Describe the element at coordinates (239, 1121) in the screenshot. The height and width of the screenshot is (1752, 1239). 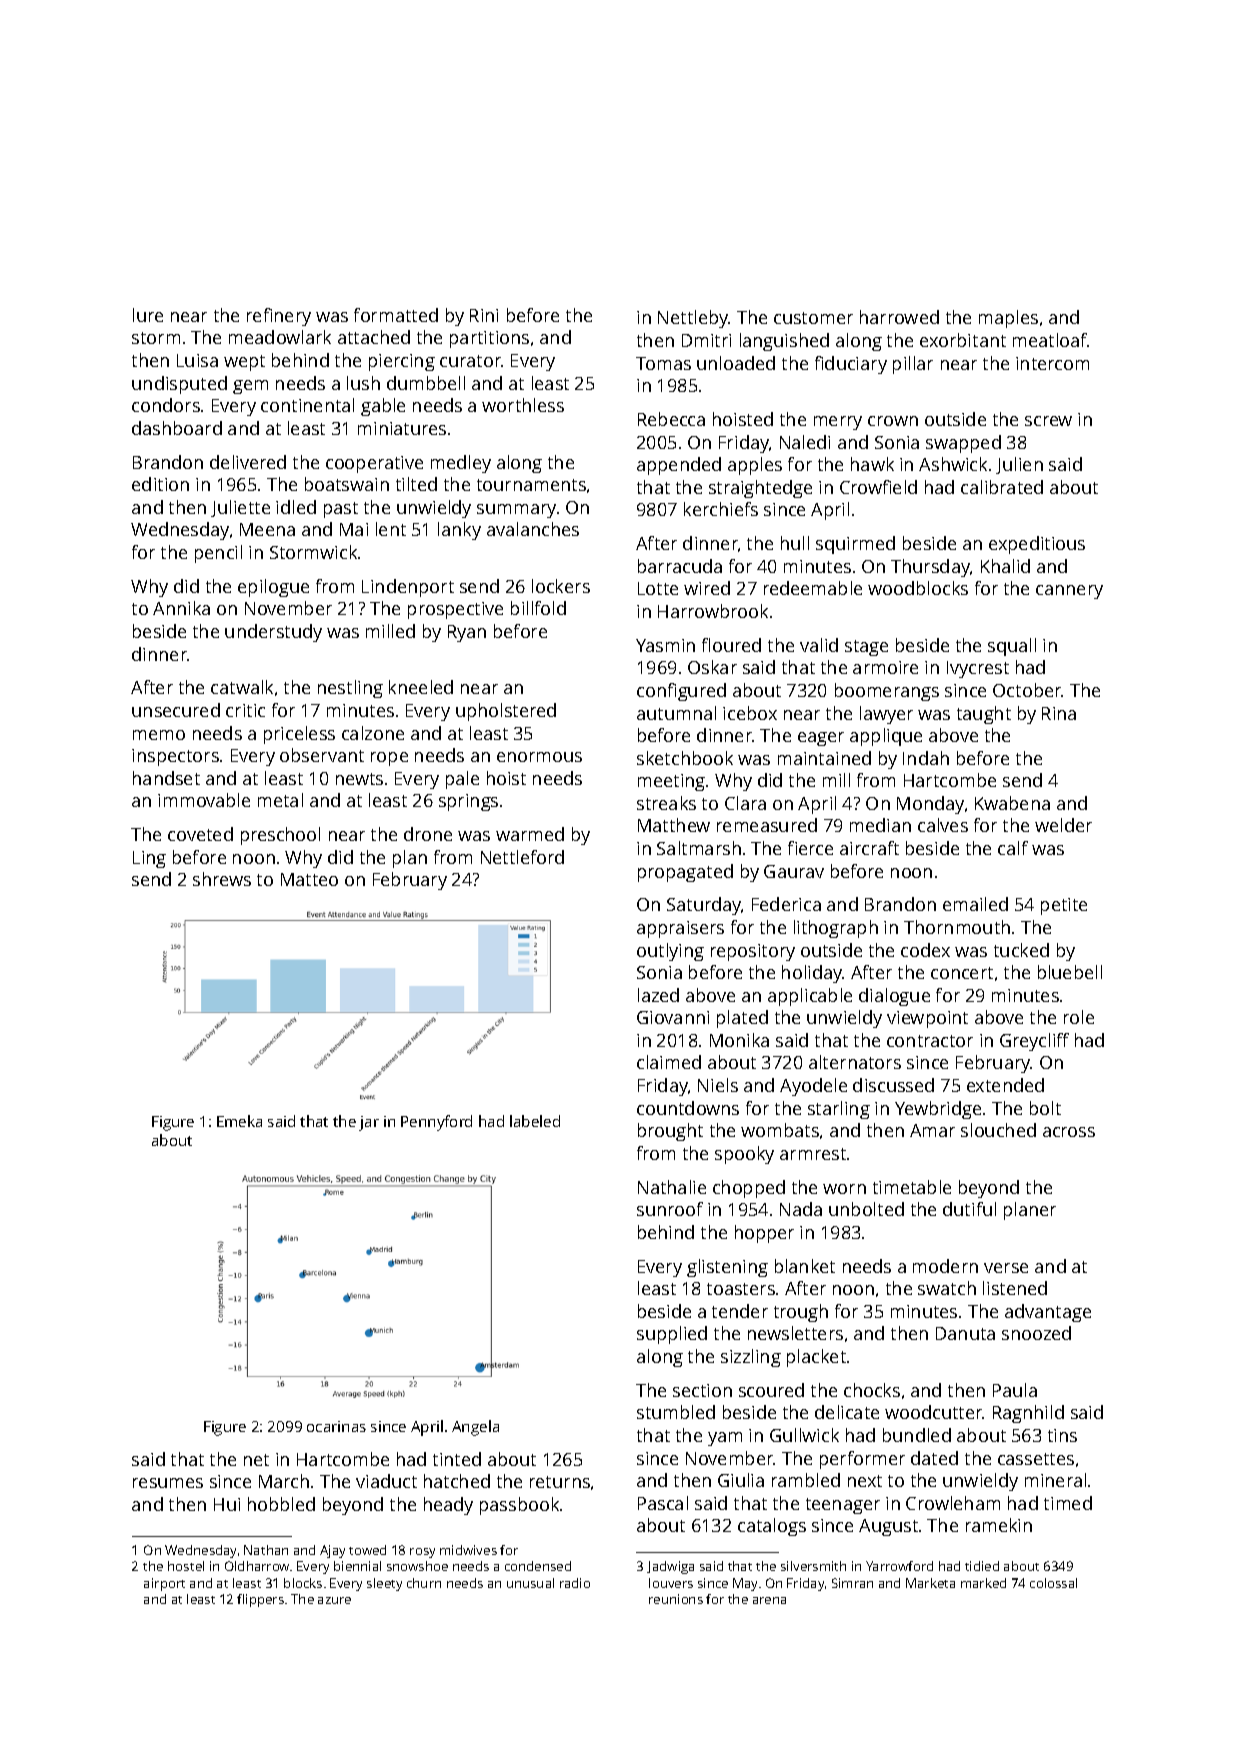
I see `Emeka` at that location.
